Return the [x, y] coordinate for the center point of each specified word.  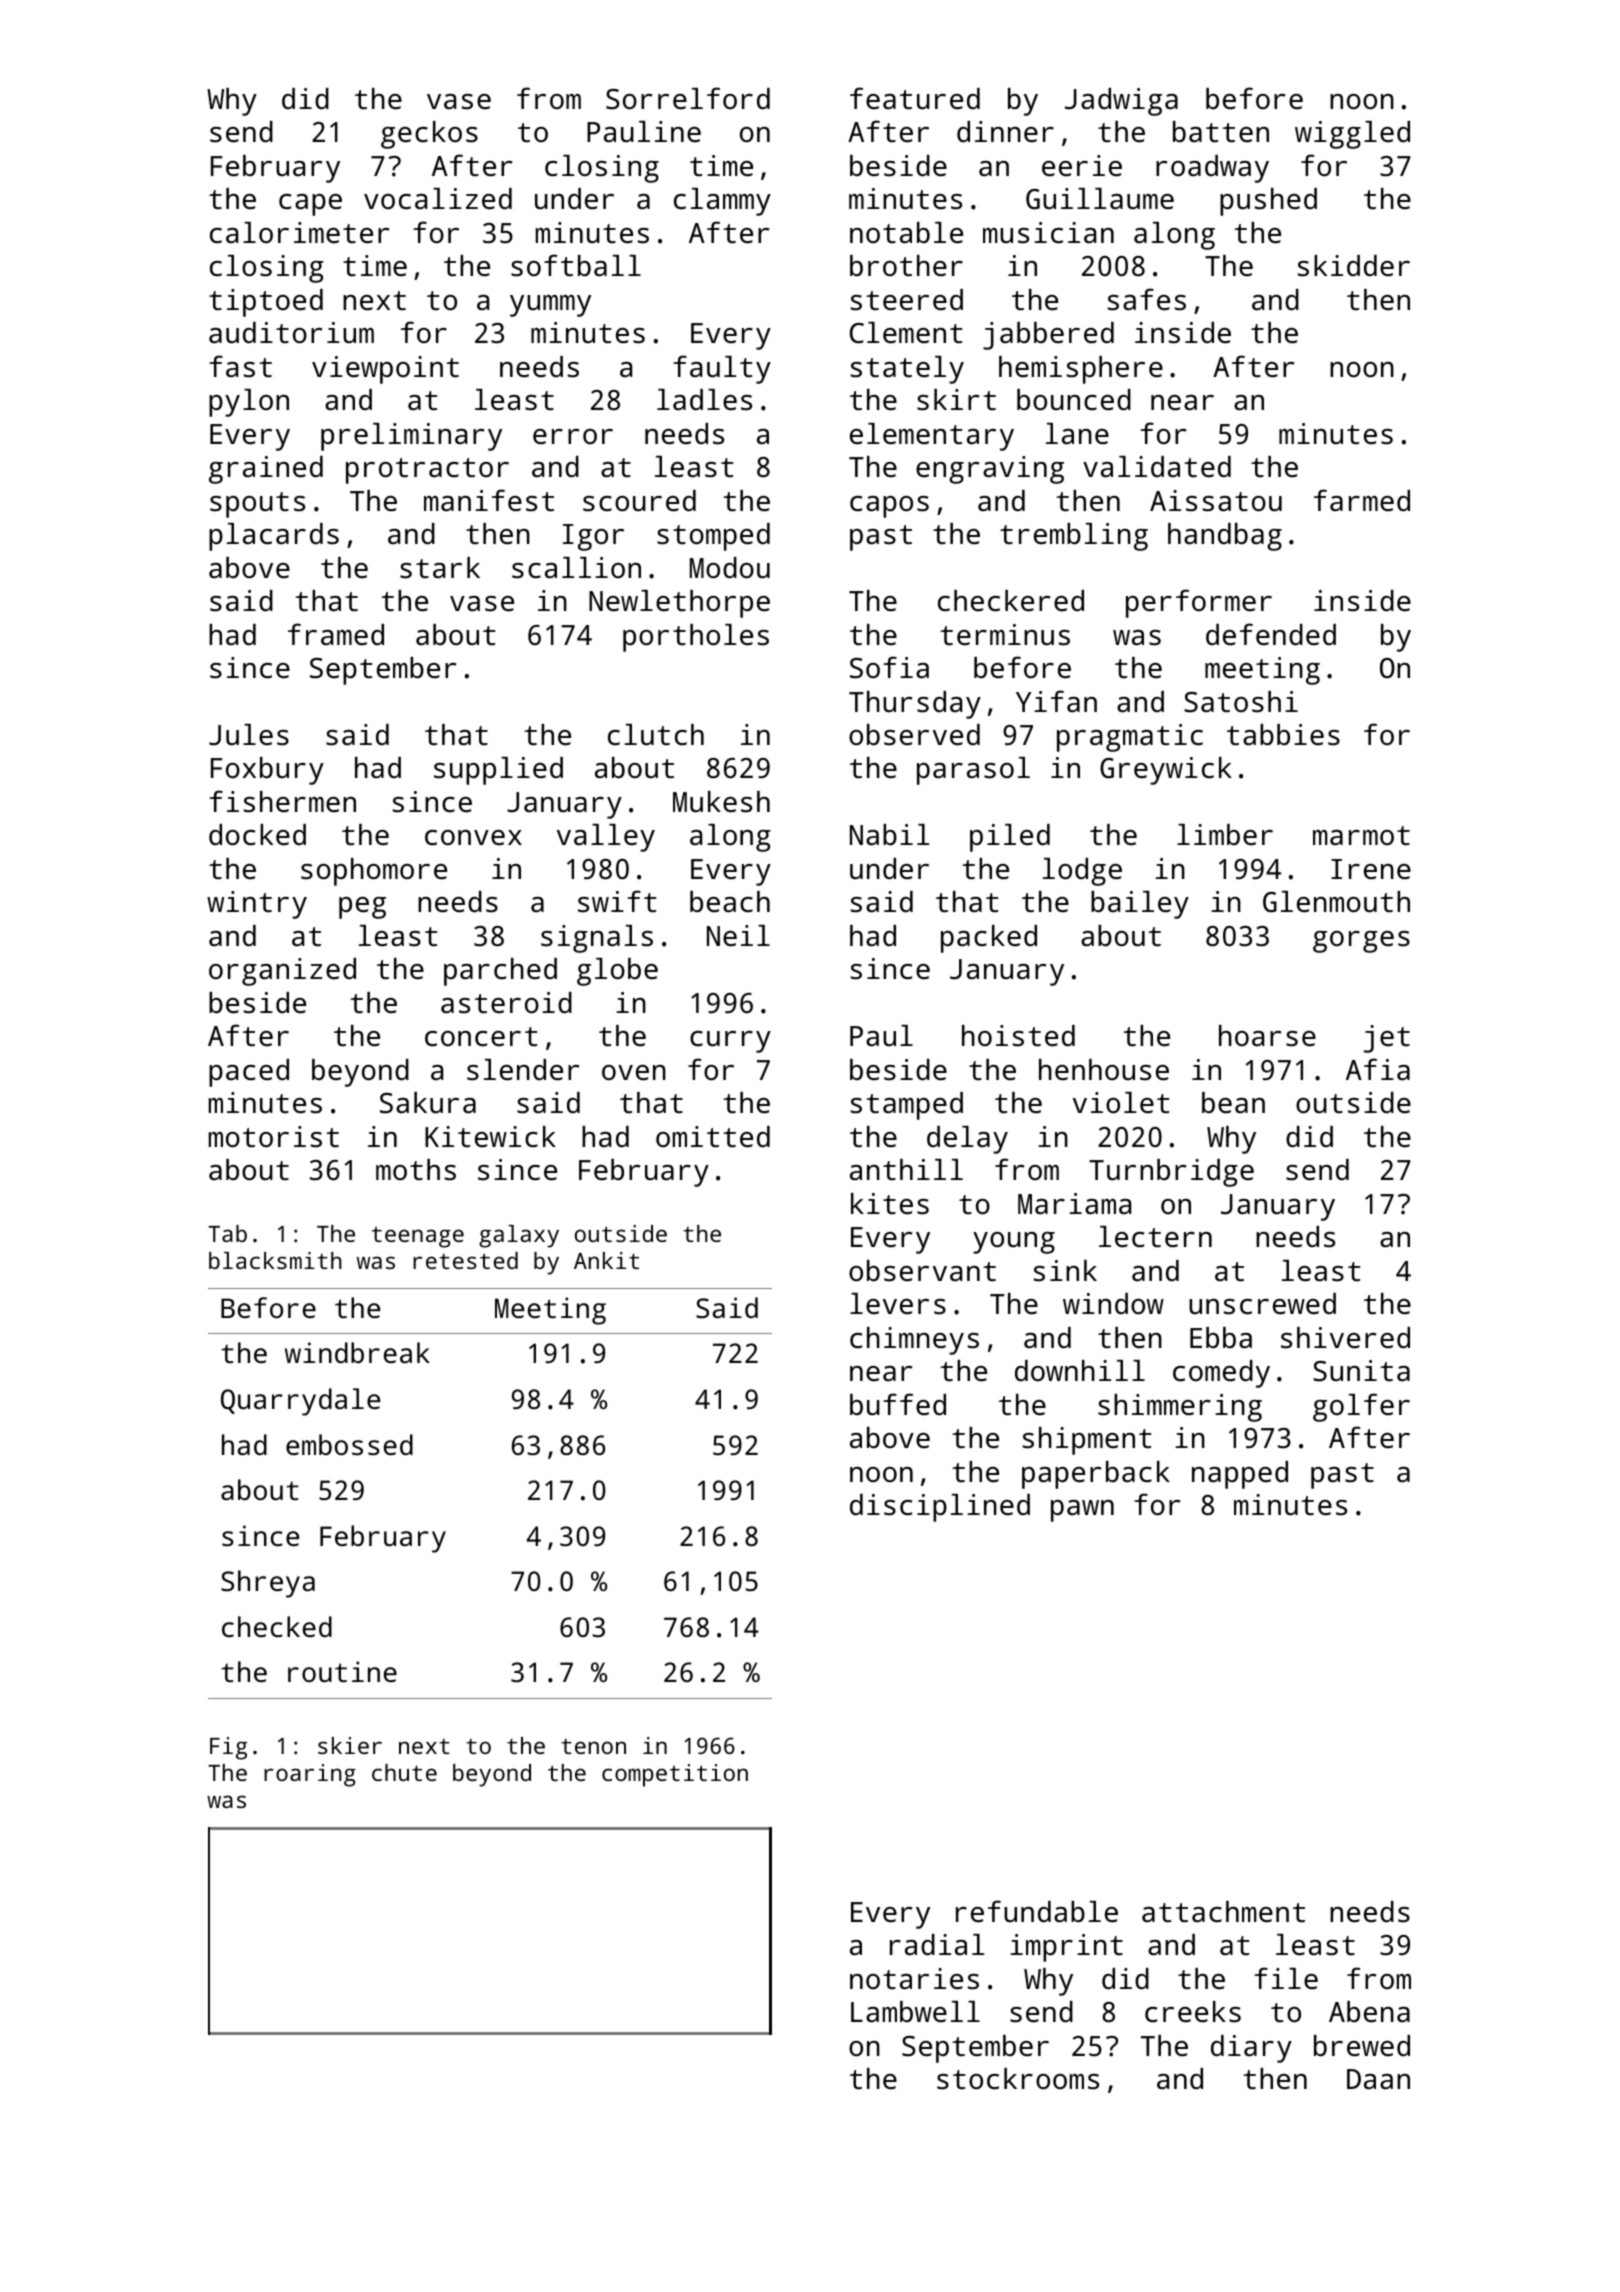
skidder [1354, 266]
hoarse [1267, 1036]
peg [362, 908]
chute [404, 1772]
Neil [738, 936]
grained [266, 470]
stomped [713, 537]
